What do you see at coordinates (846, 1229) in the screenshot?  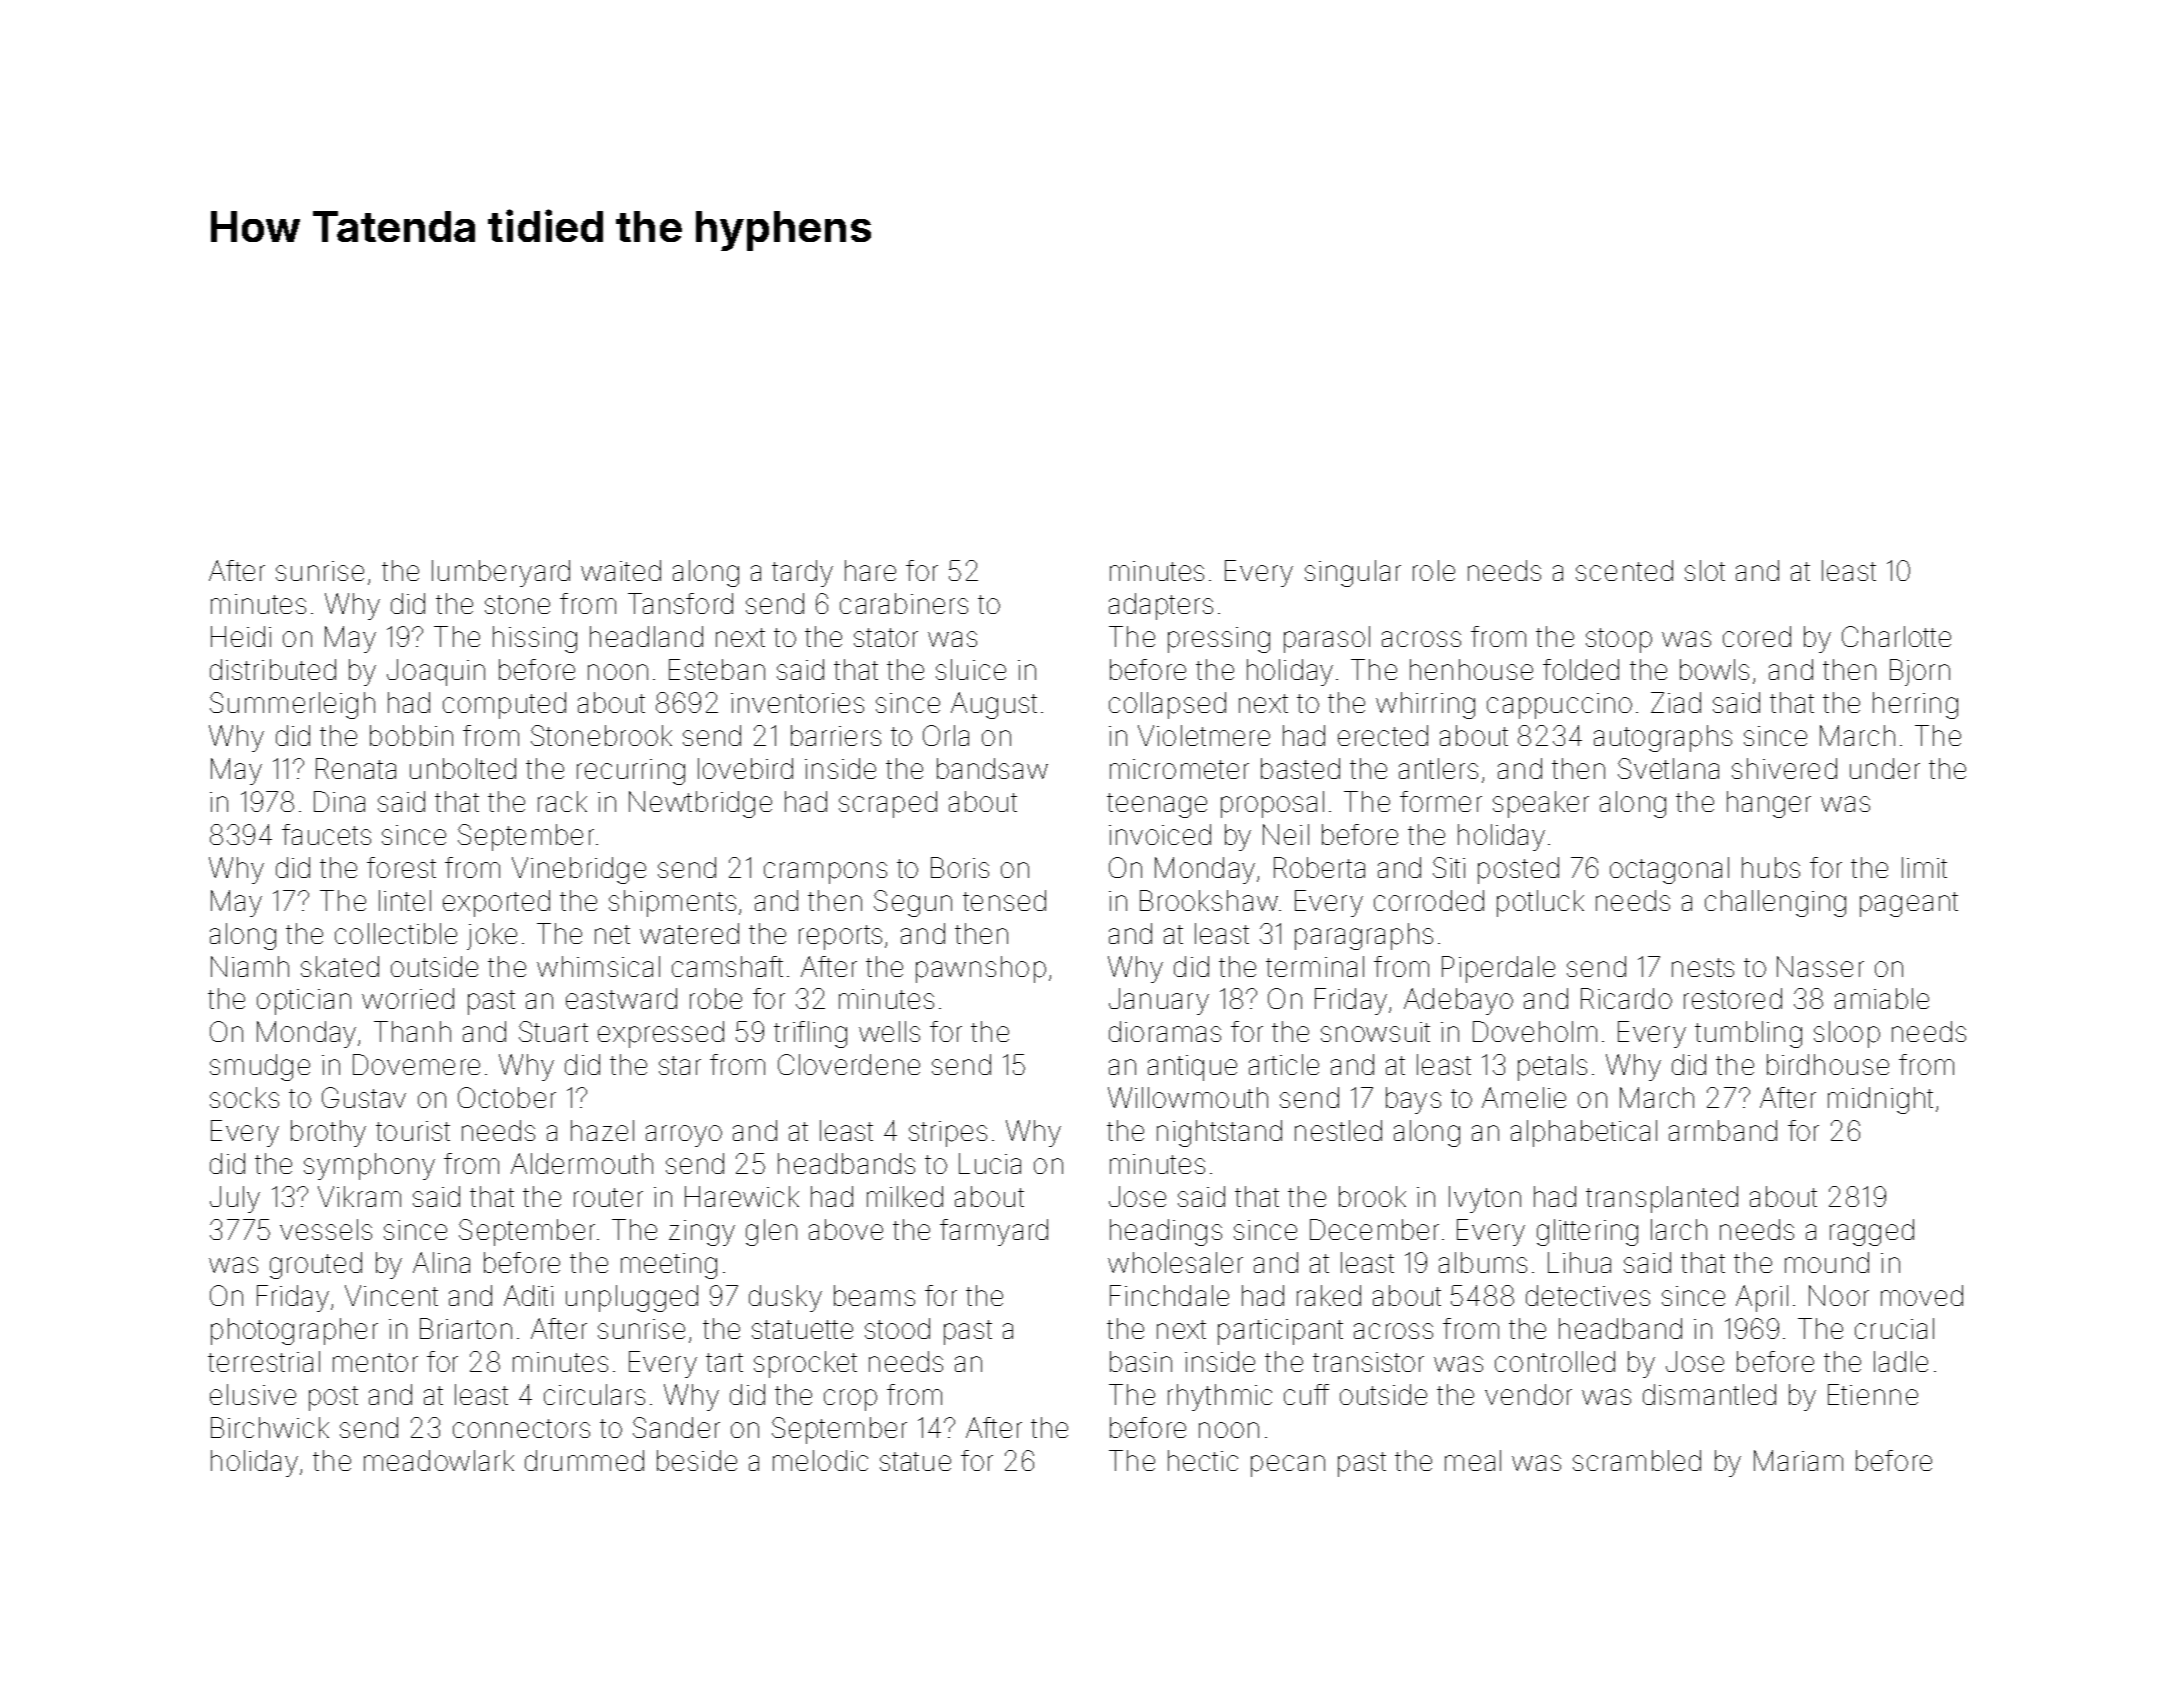 I see `above` at bounding box center [846, 1229].
